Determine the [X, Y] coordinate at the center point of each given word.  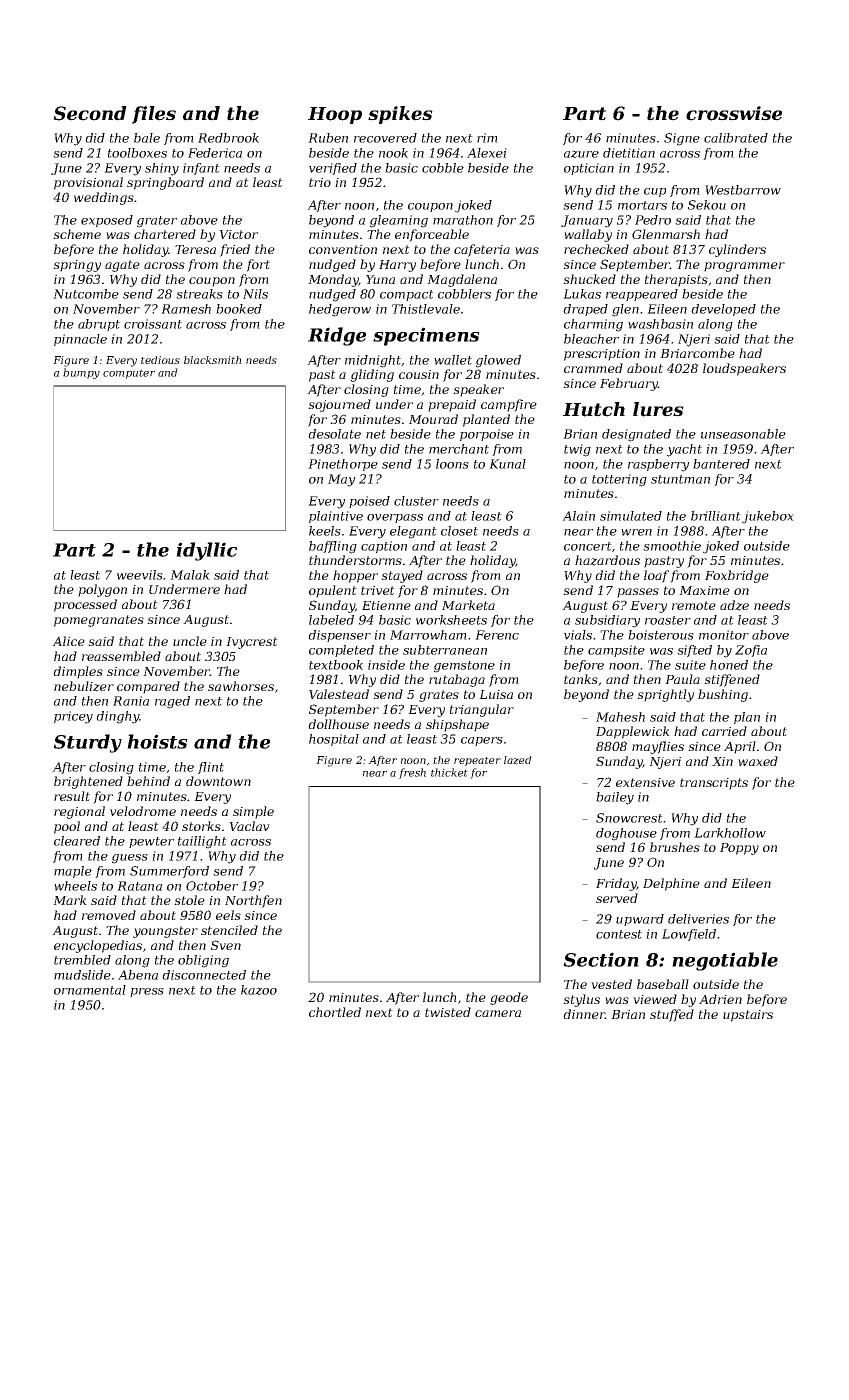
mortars [642, 205]
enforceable [432, 235]
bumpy [81, 373]
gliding [372, 375]
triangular [482, 710]
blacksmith [213, 360]
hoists [157, 741]
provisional [88, 183]
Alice [68, 641]
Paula [682, 679]
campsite [616, 651]
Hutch [594, 409]
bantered [721, 464]
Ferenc [497, 635]
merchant [459, 449]
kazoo [259, 990]
